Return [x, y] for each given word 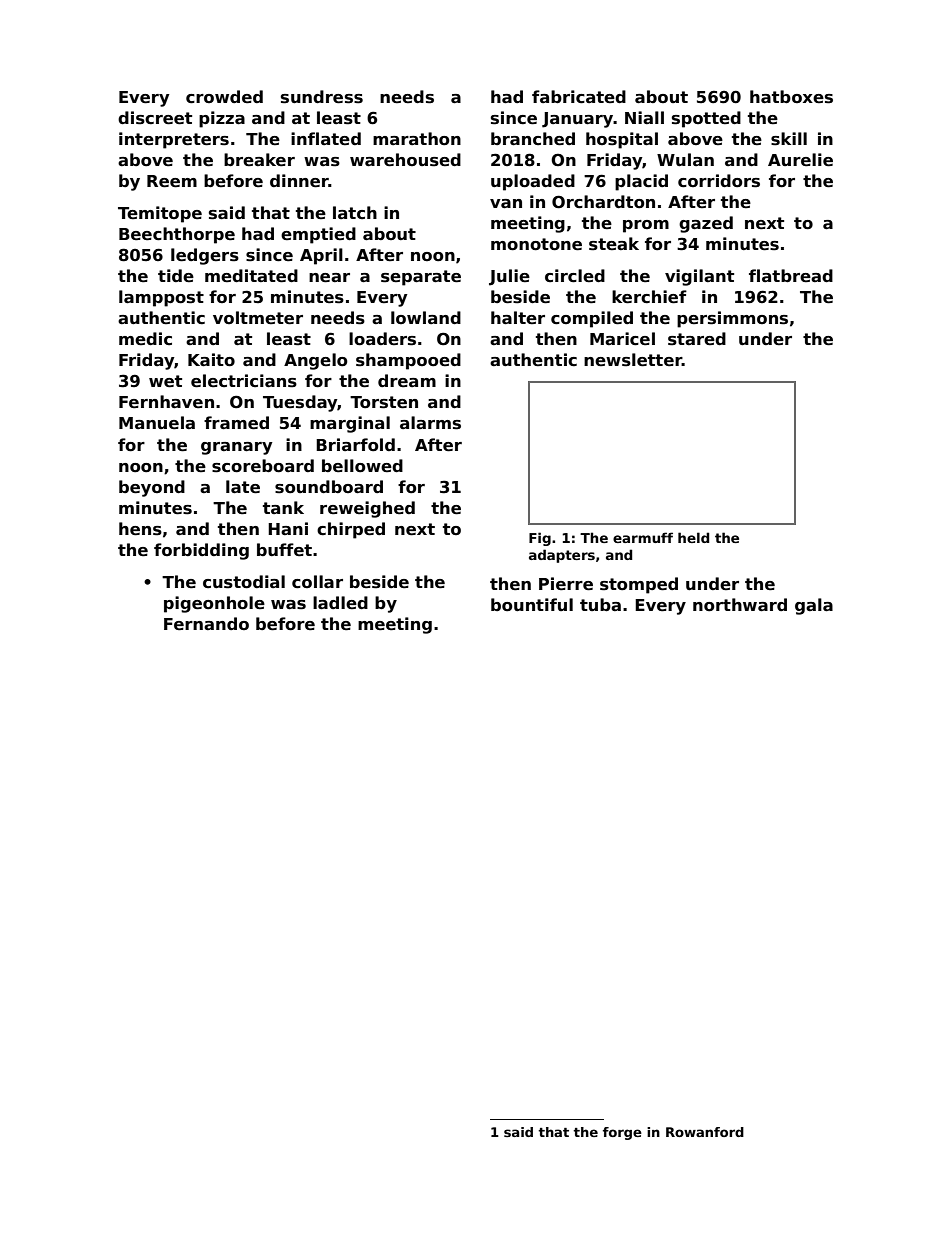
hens [140, 529]
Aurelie [800, 160]
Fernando [206, 624]
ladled [340, 603]
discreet [155, 118]
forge [622, 1133]
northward [740, 605]
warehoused [405, 160]
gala [814, 606]
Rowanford [705, 1132]
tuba [600, 604]
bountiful [532, 605]
